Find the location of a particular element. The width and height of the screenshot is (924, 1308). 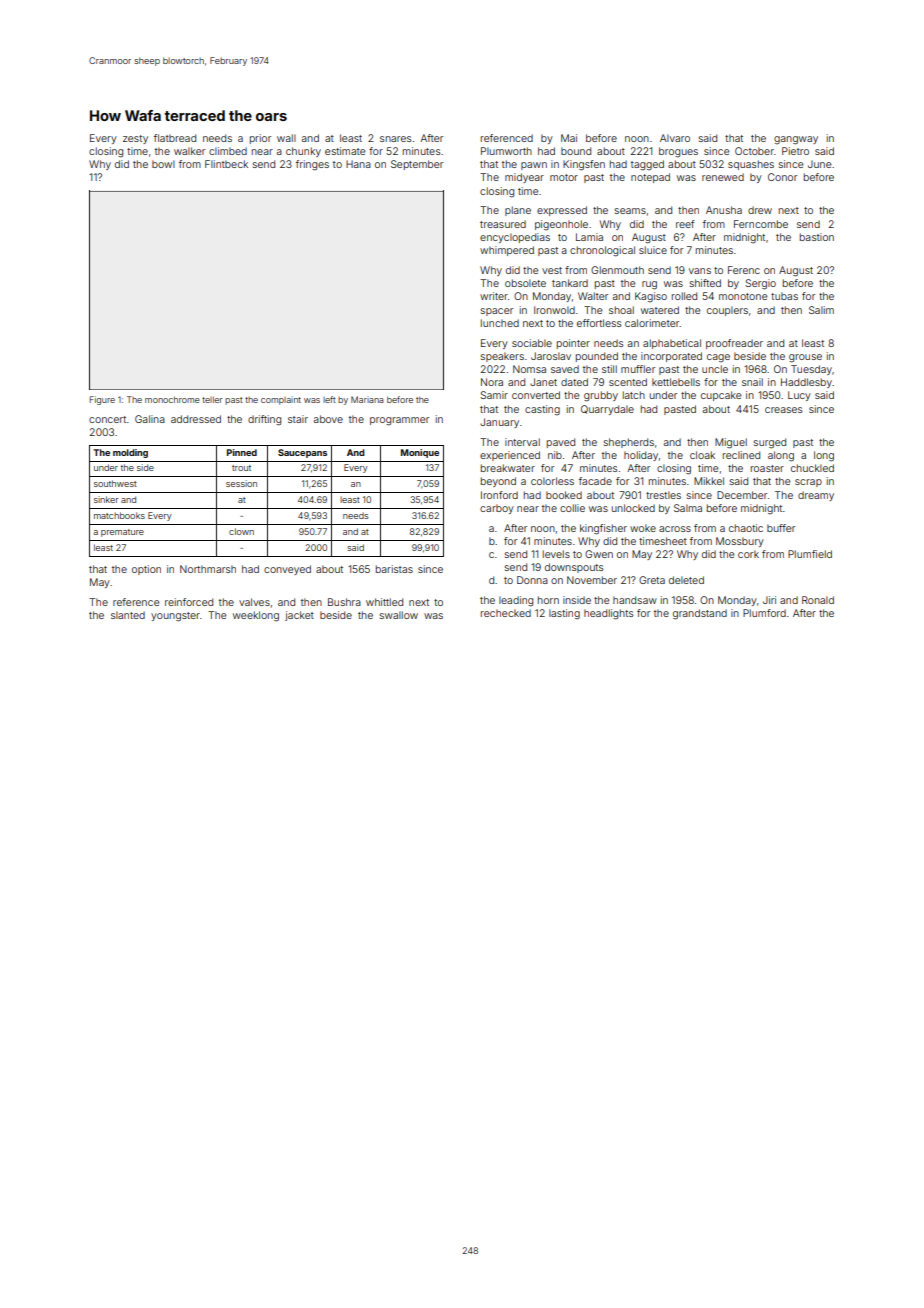

fringes is located at coordinates (312, 165).
